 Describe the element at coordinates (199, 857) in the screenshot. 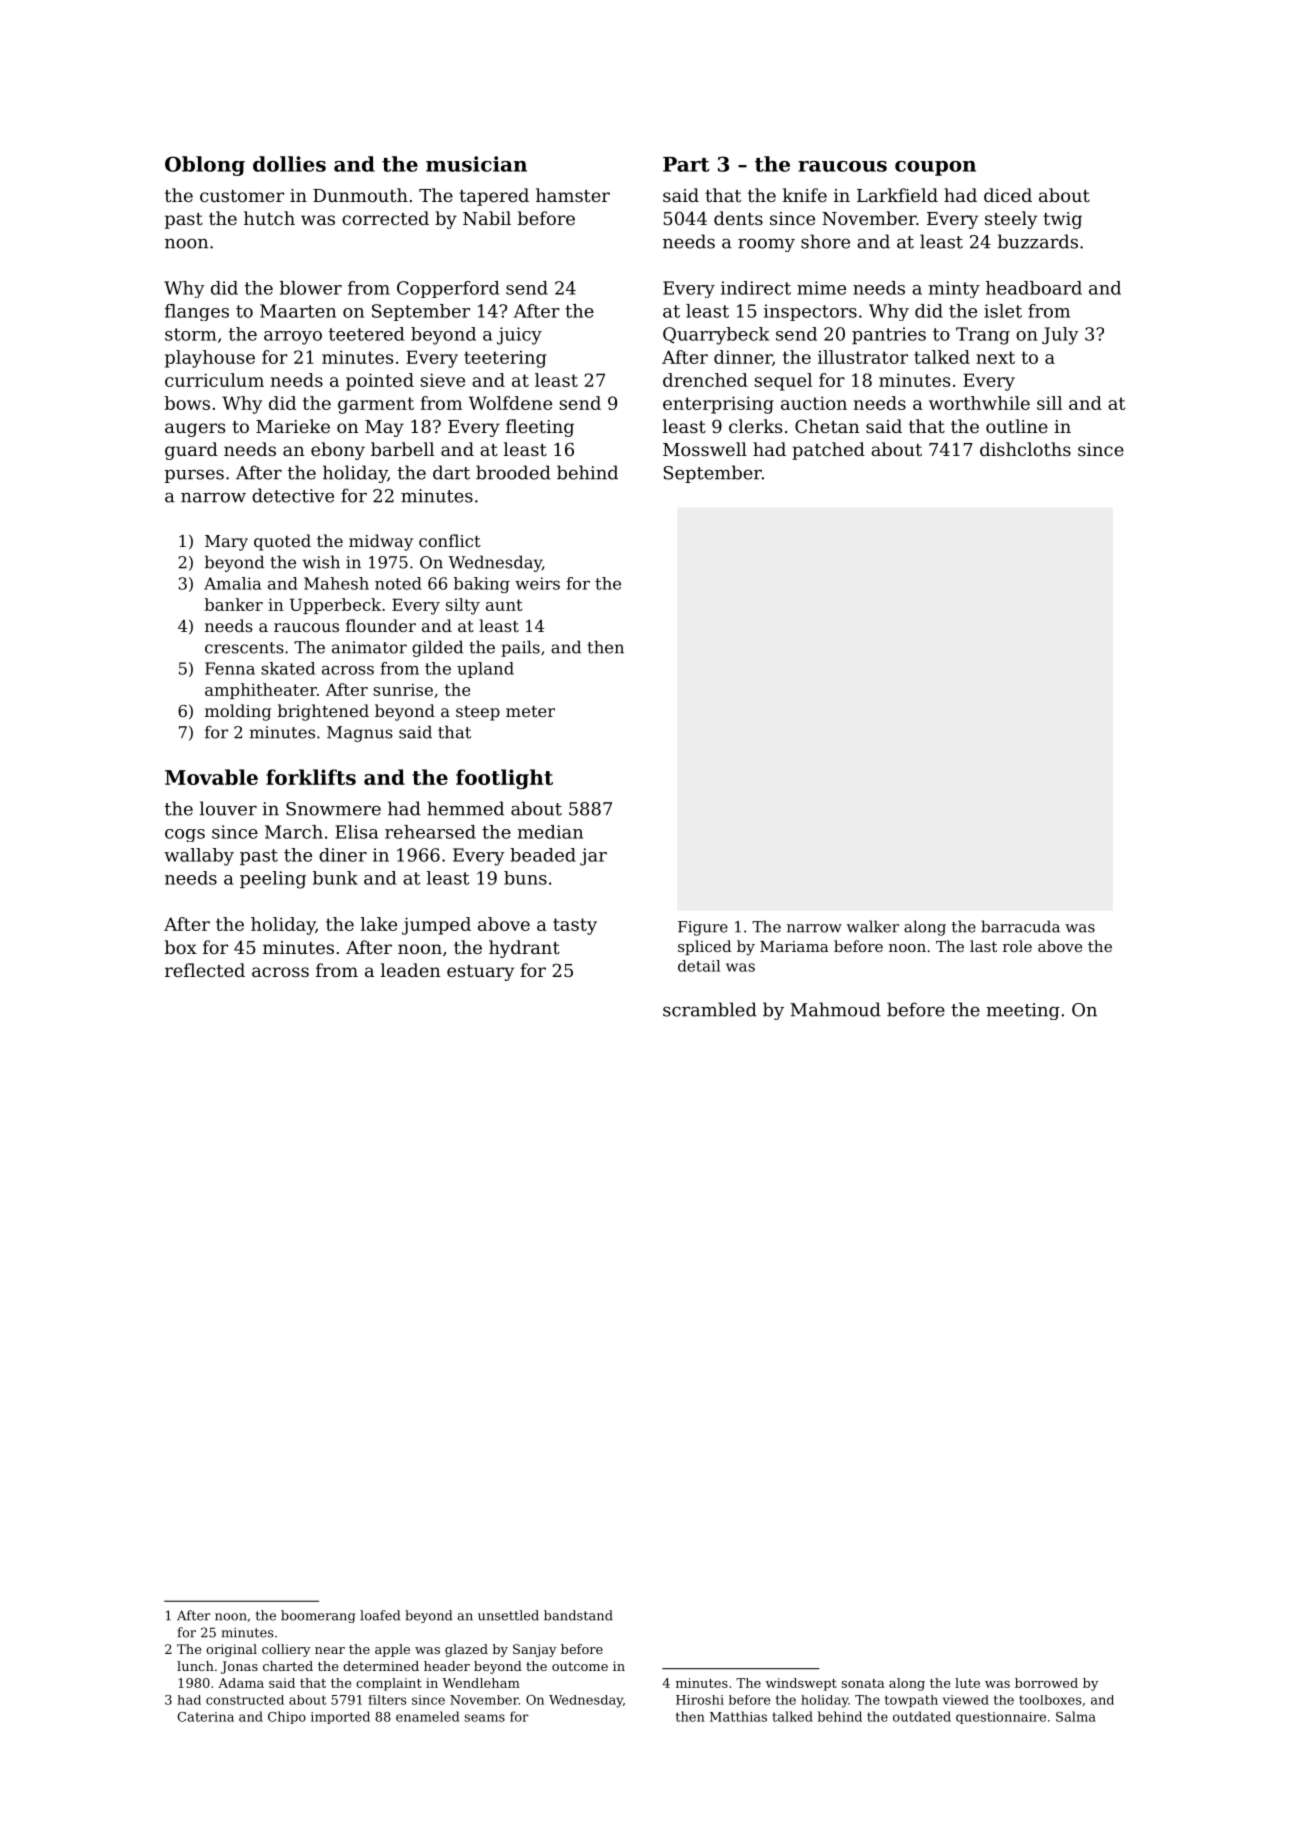

I see `wallaby` at that location.
